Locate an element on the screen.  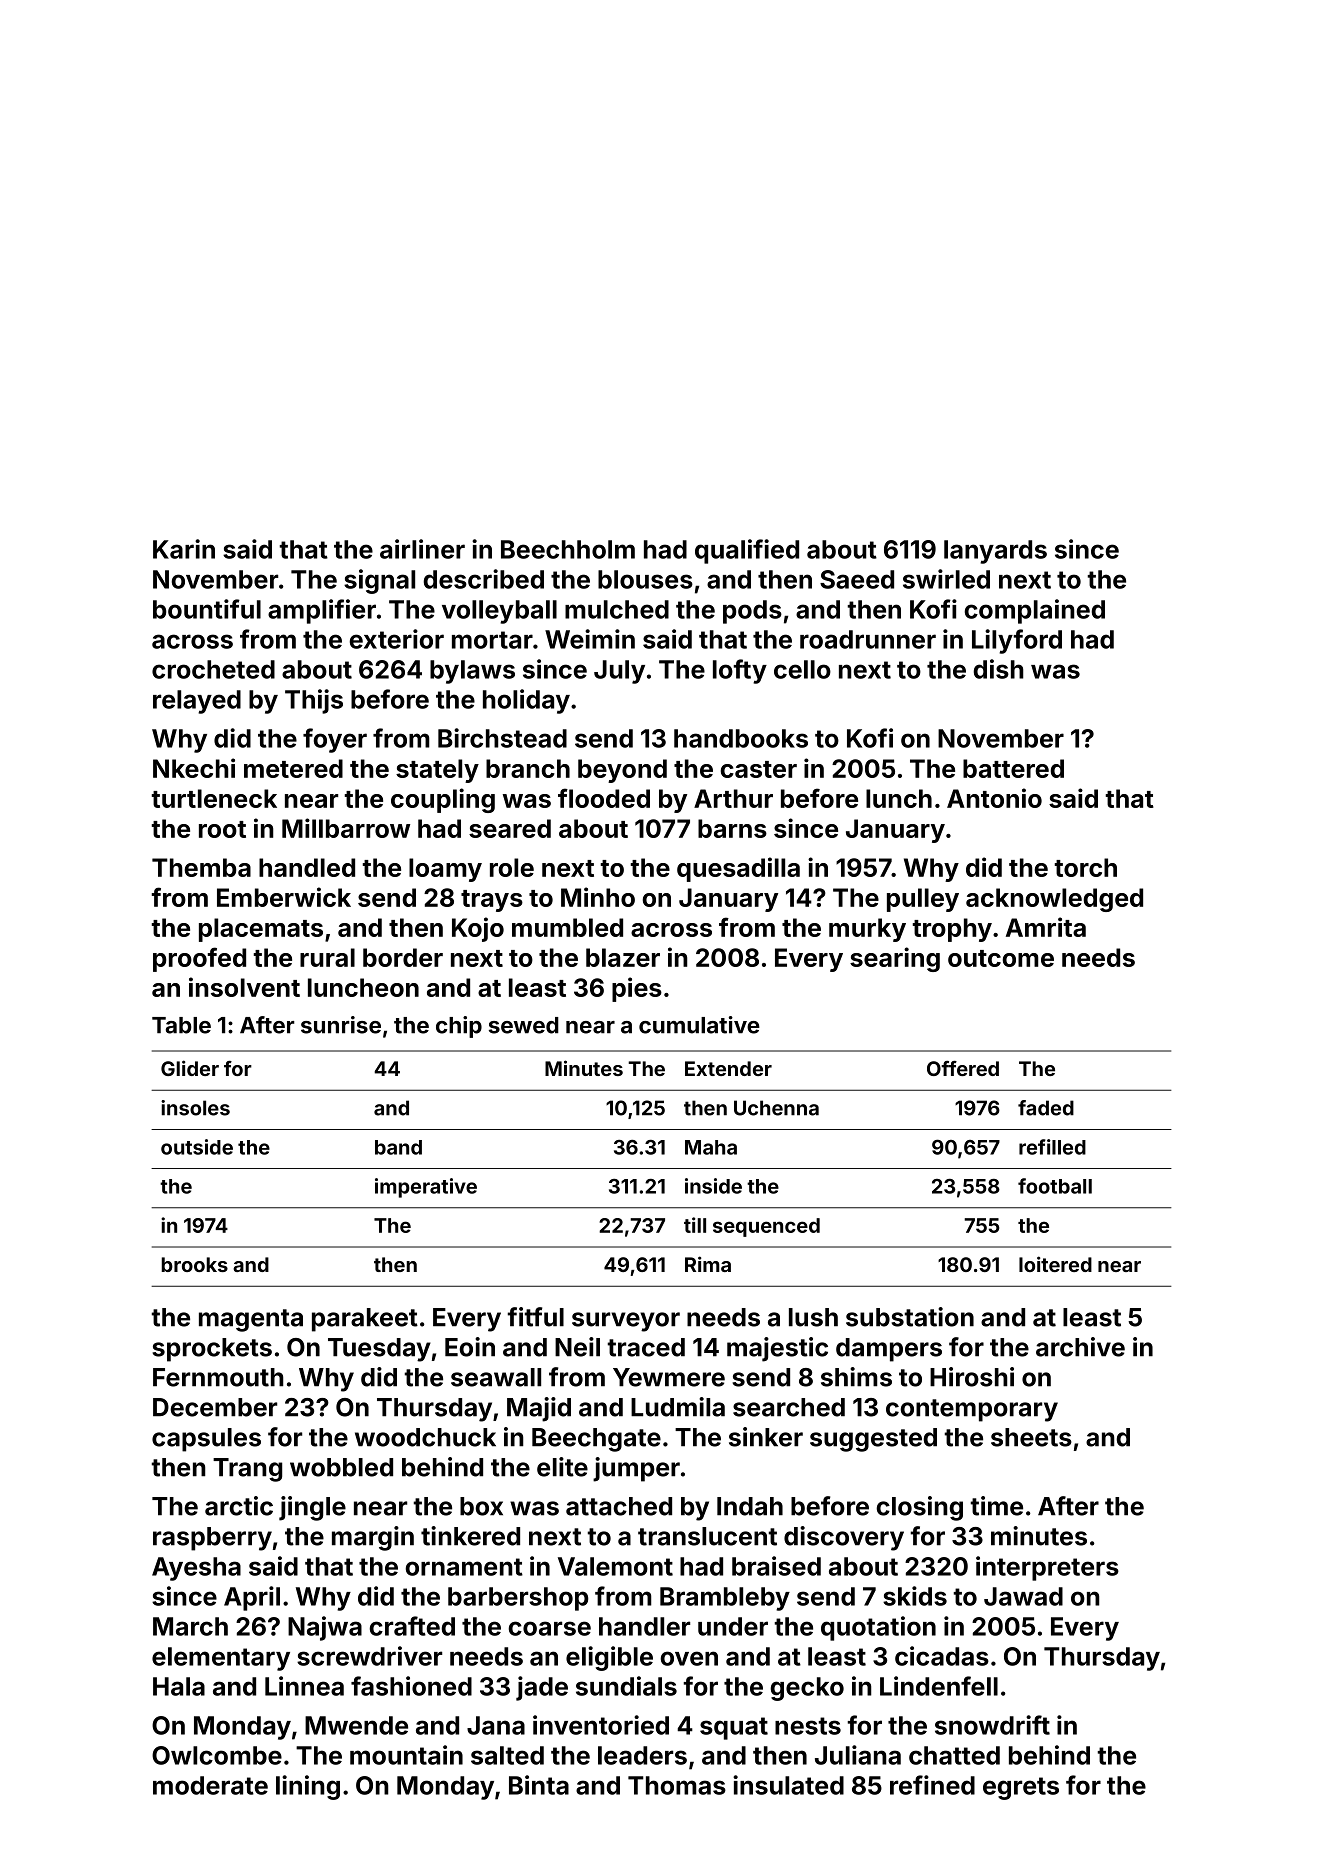
outcome is located at coordinates (1001, 958).
